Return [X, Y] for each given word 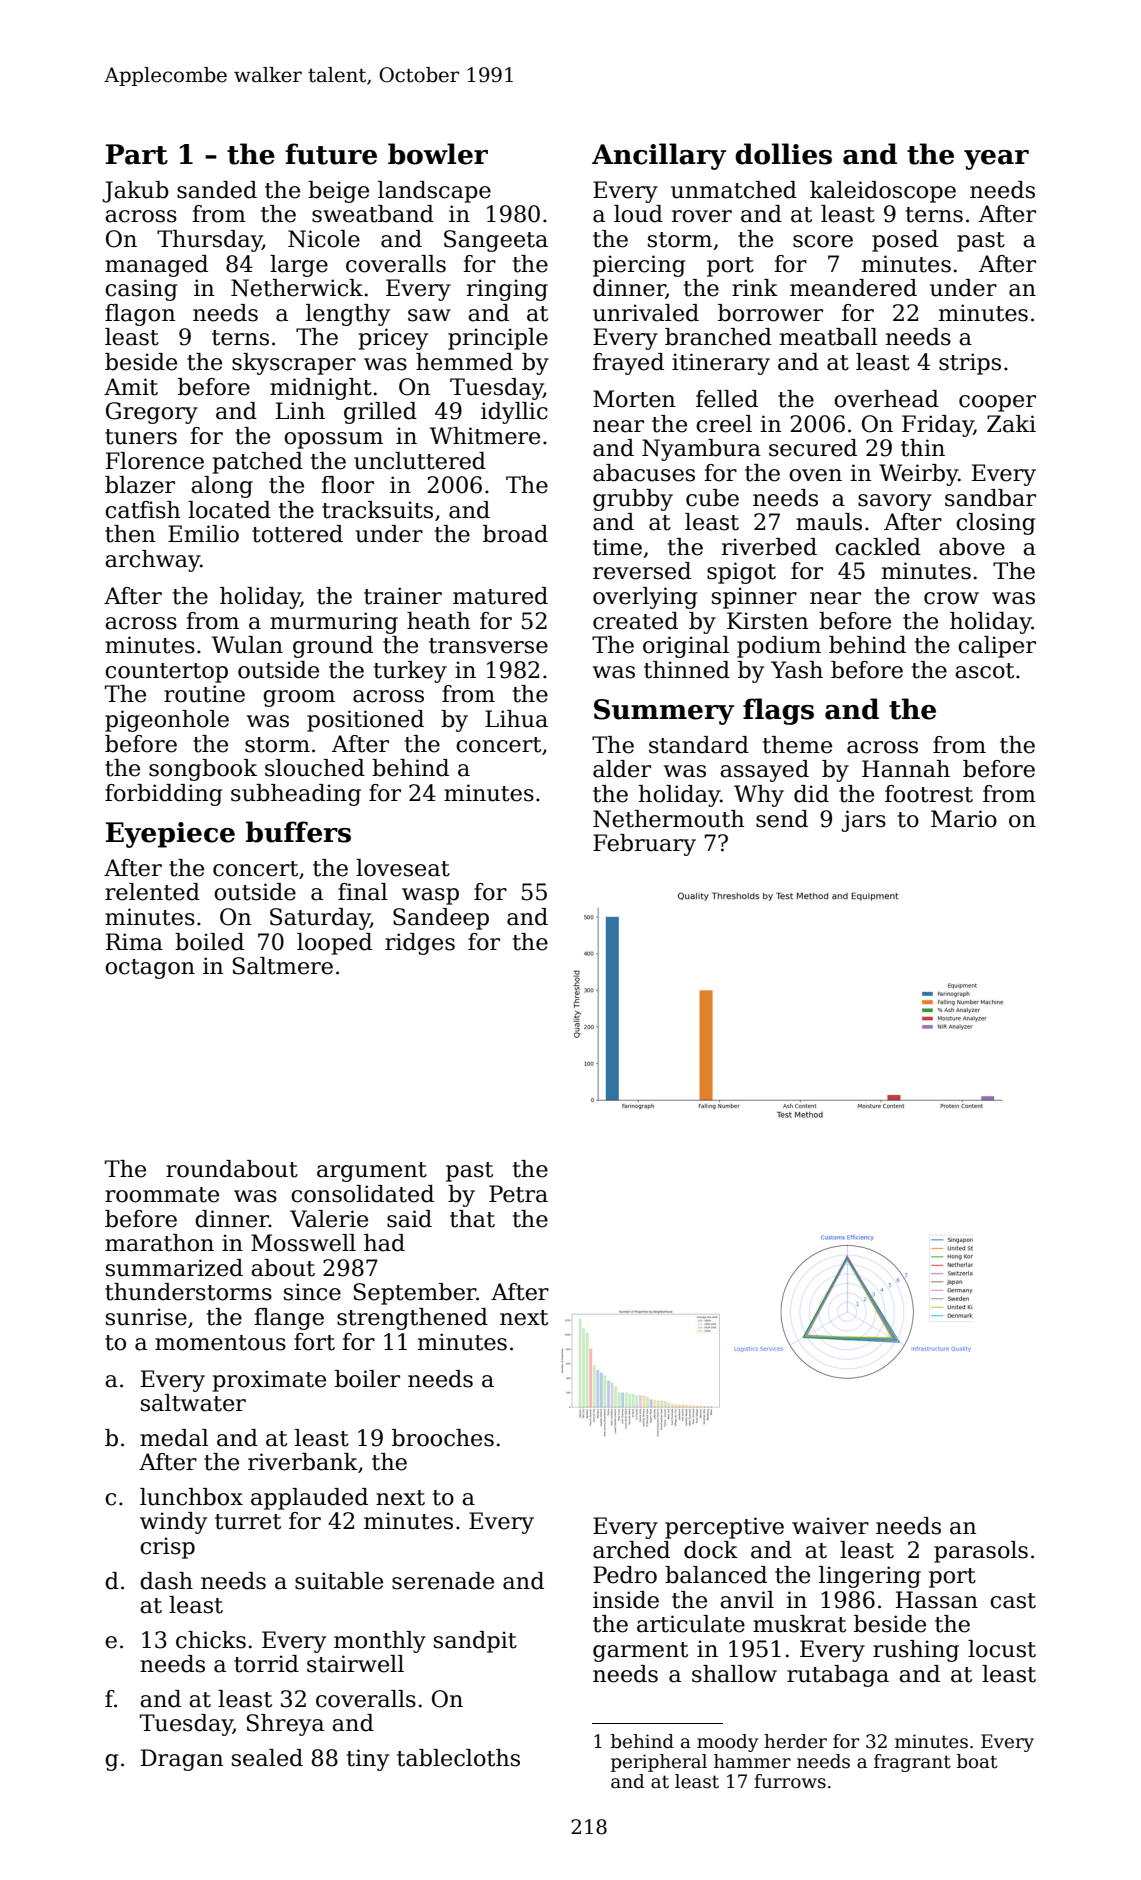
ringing [507, 290]
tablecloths [458, 1758]
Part [137, 154]
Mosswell [303, 1243]
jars [863, 821]
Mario [964, 819]
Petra [518, 1194]
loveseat [403, 868]
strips [970, 364]
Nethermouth [668, 819]
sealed [267, 1758]
